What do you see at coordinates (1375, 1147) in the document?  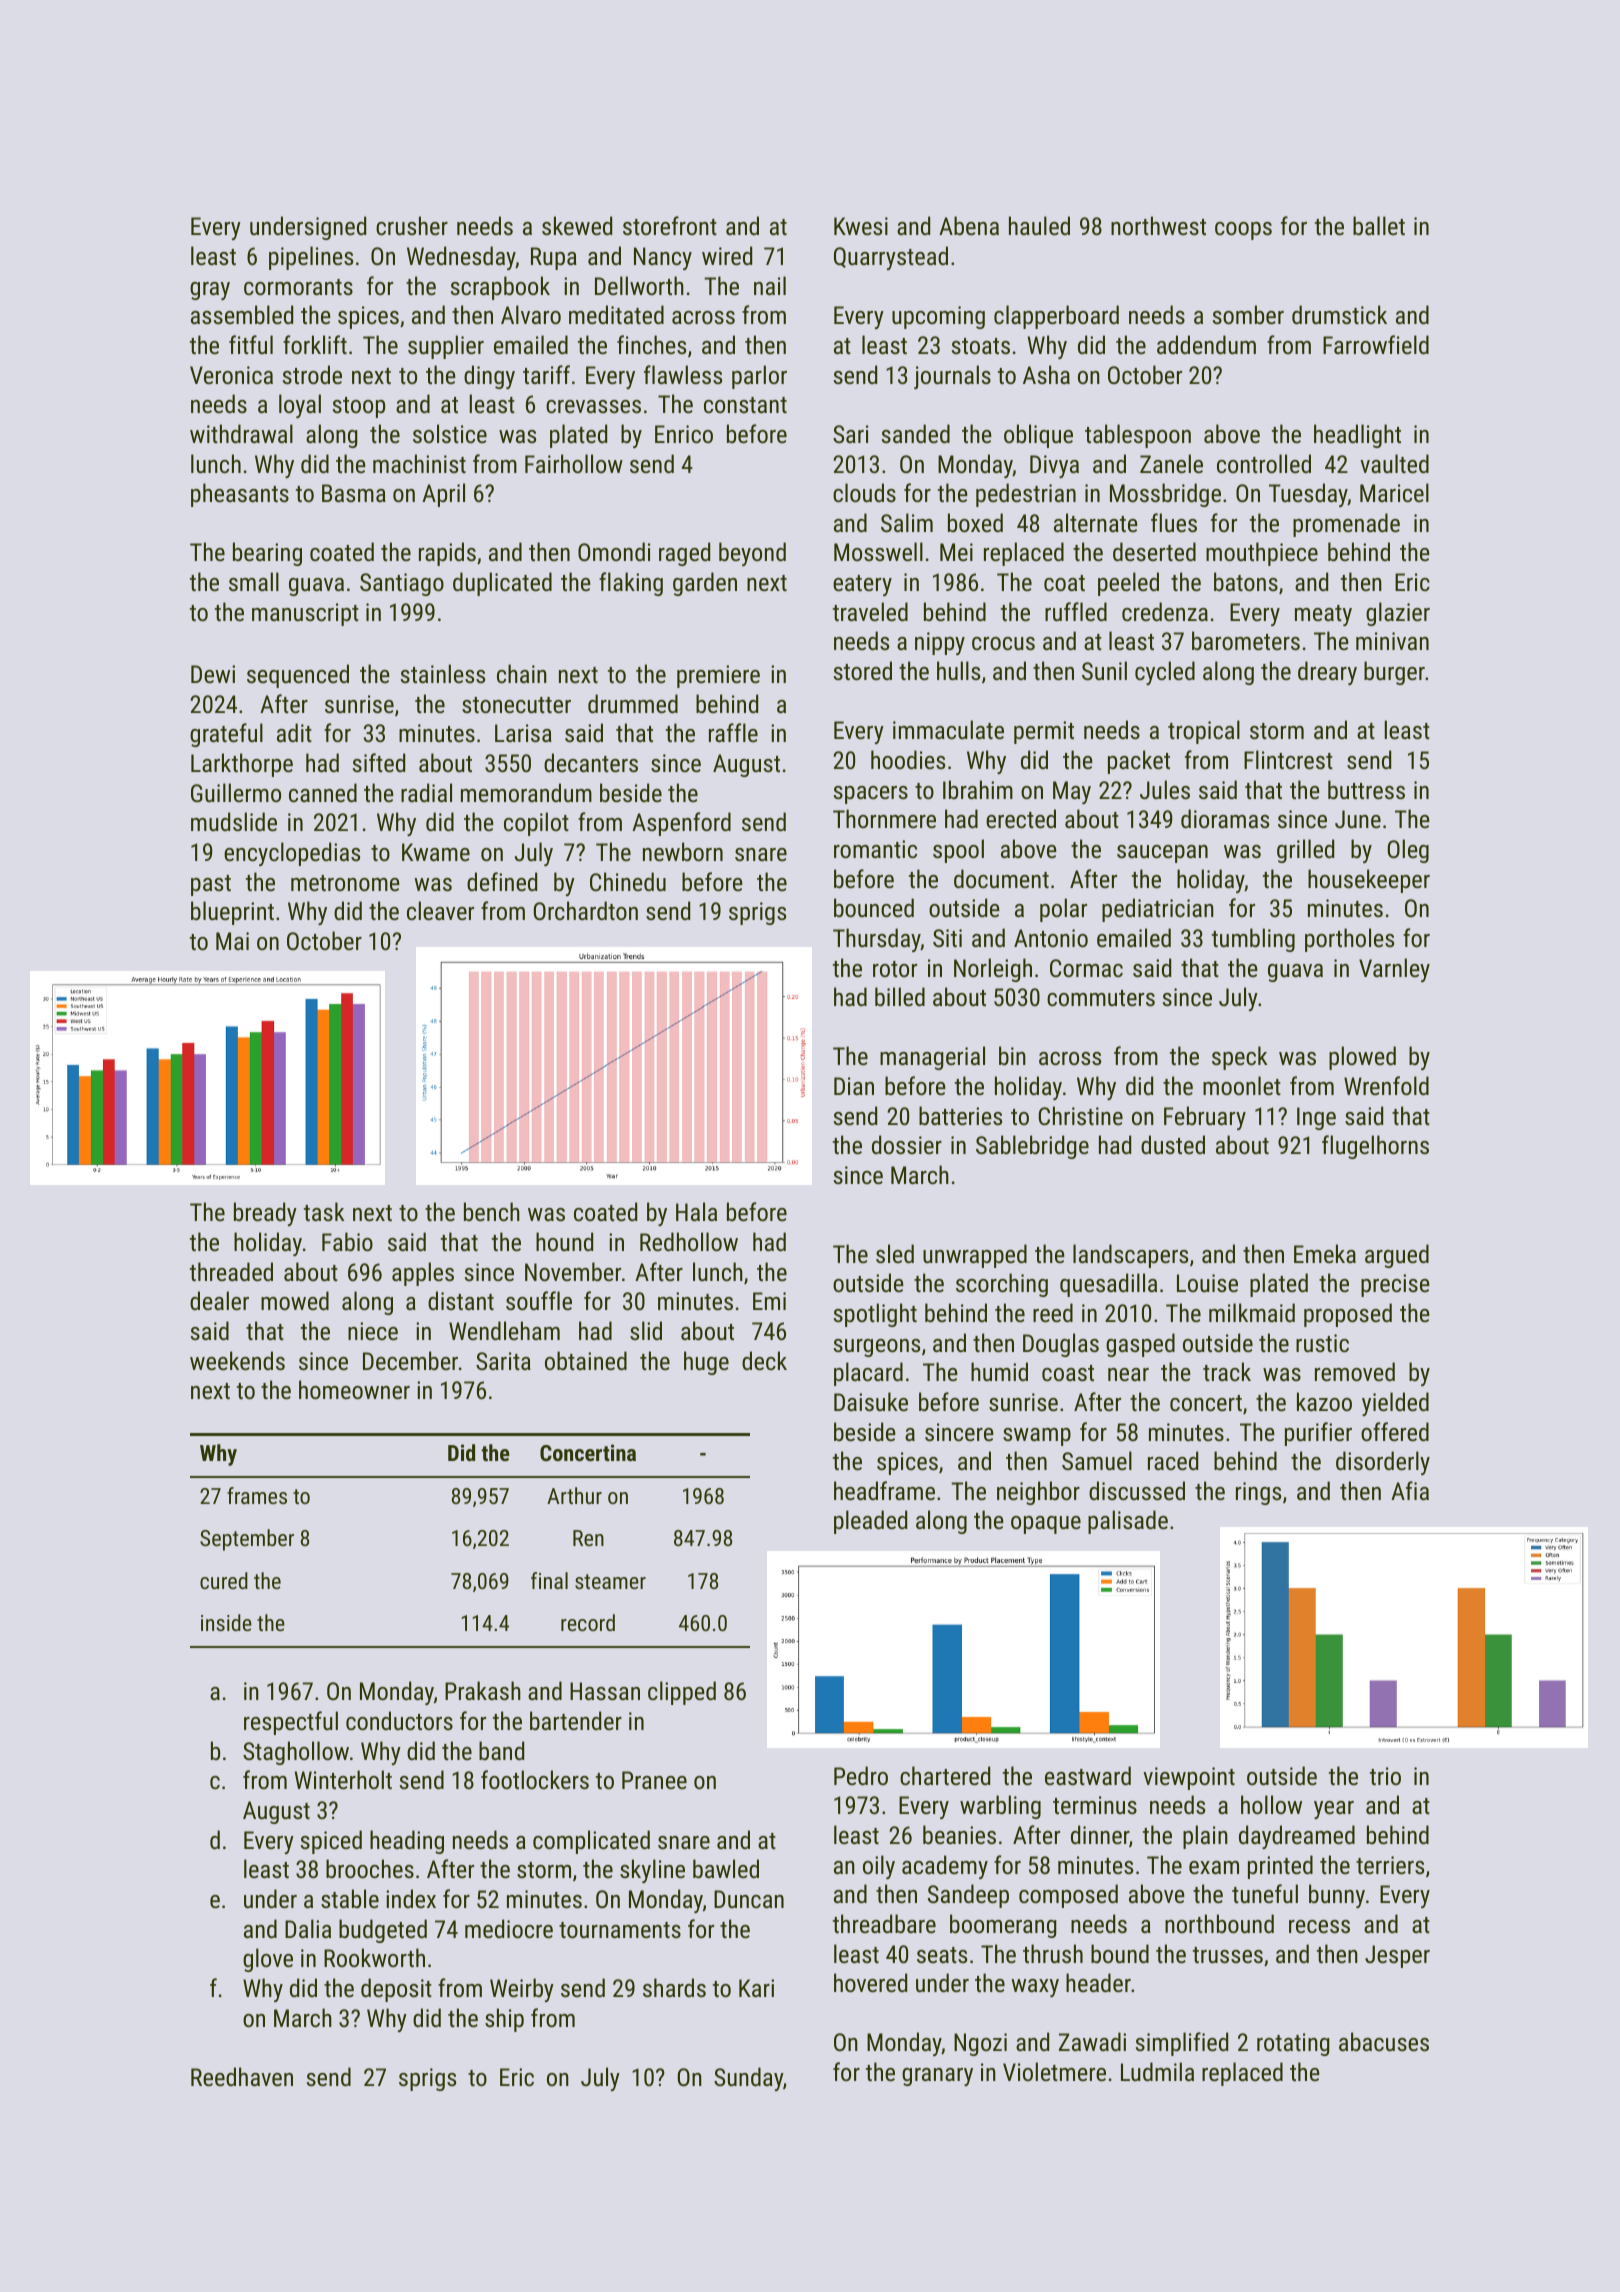 I see `flugelhorns` at bounding box center [1375, 1147].
